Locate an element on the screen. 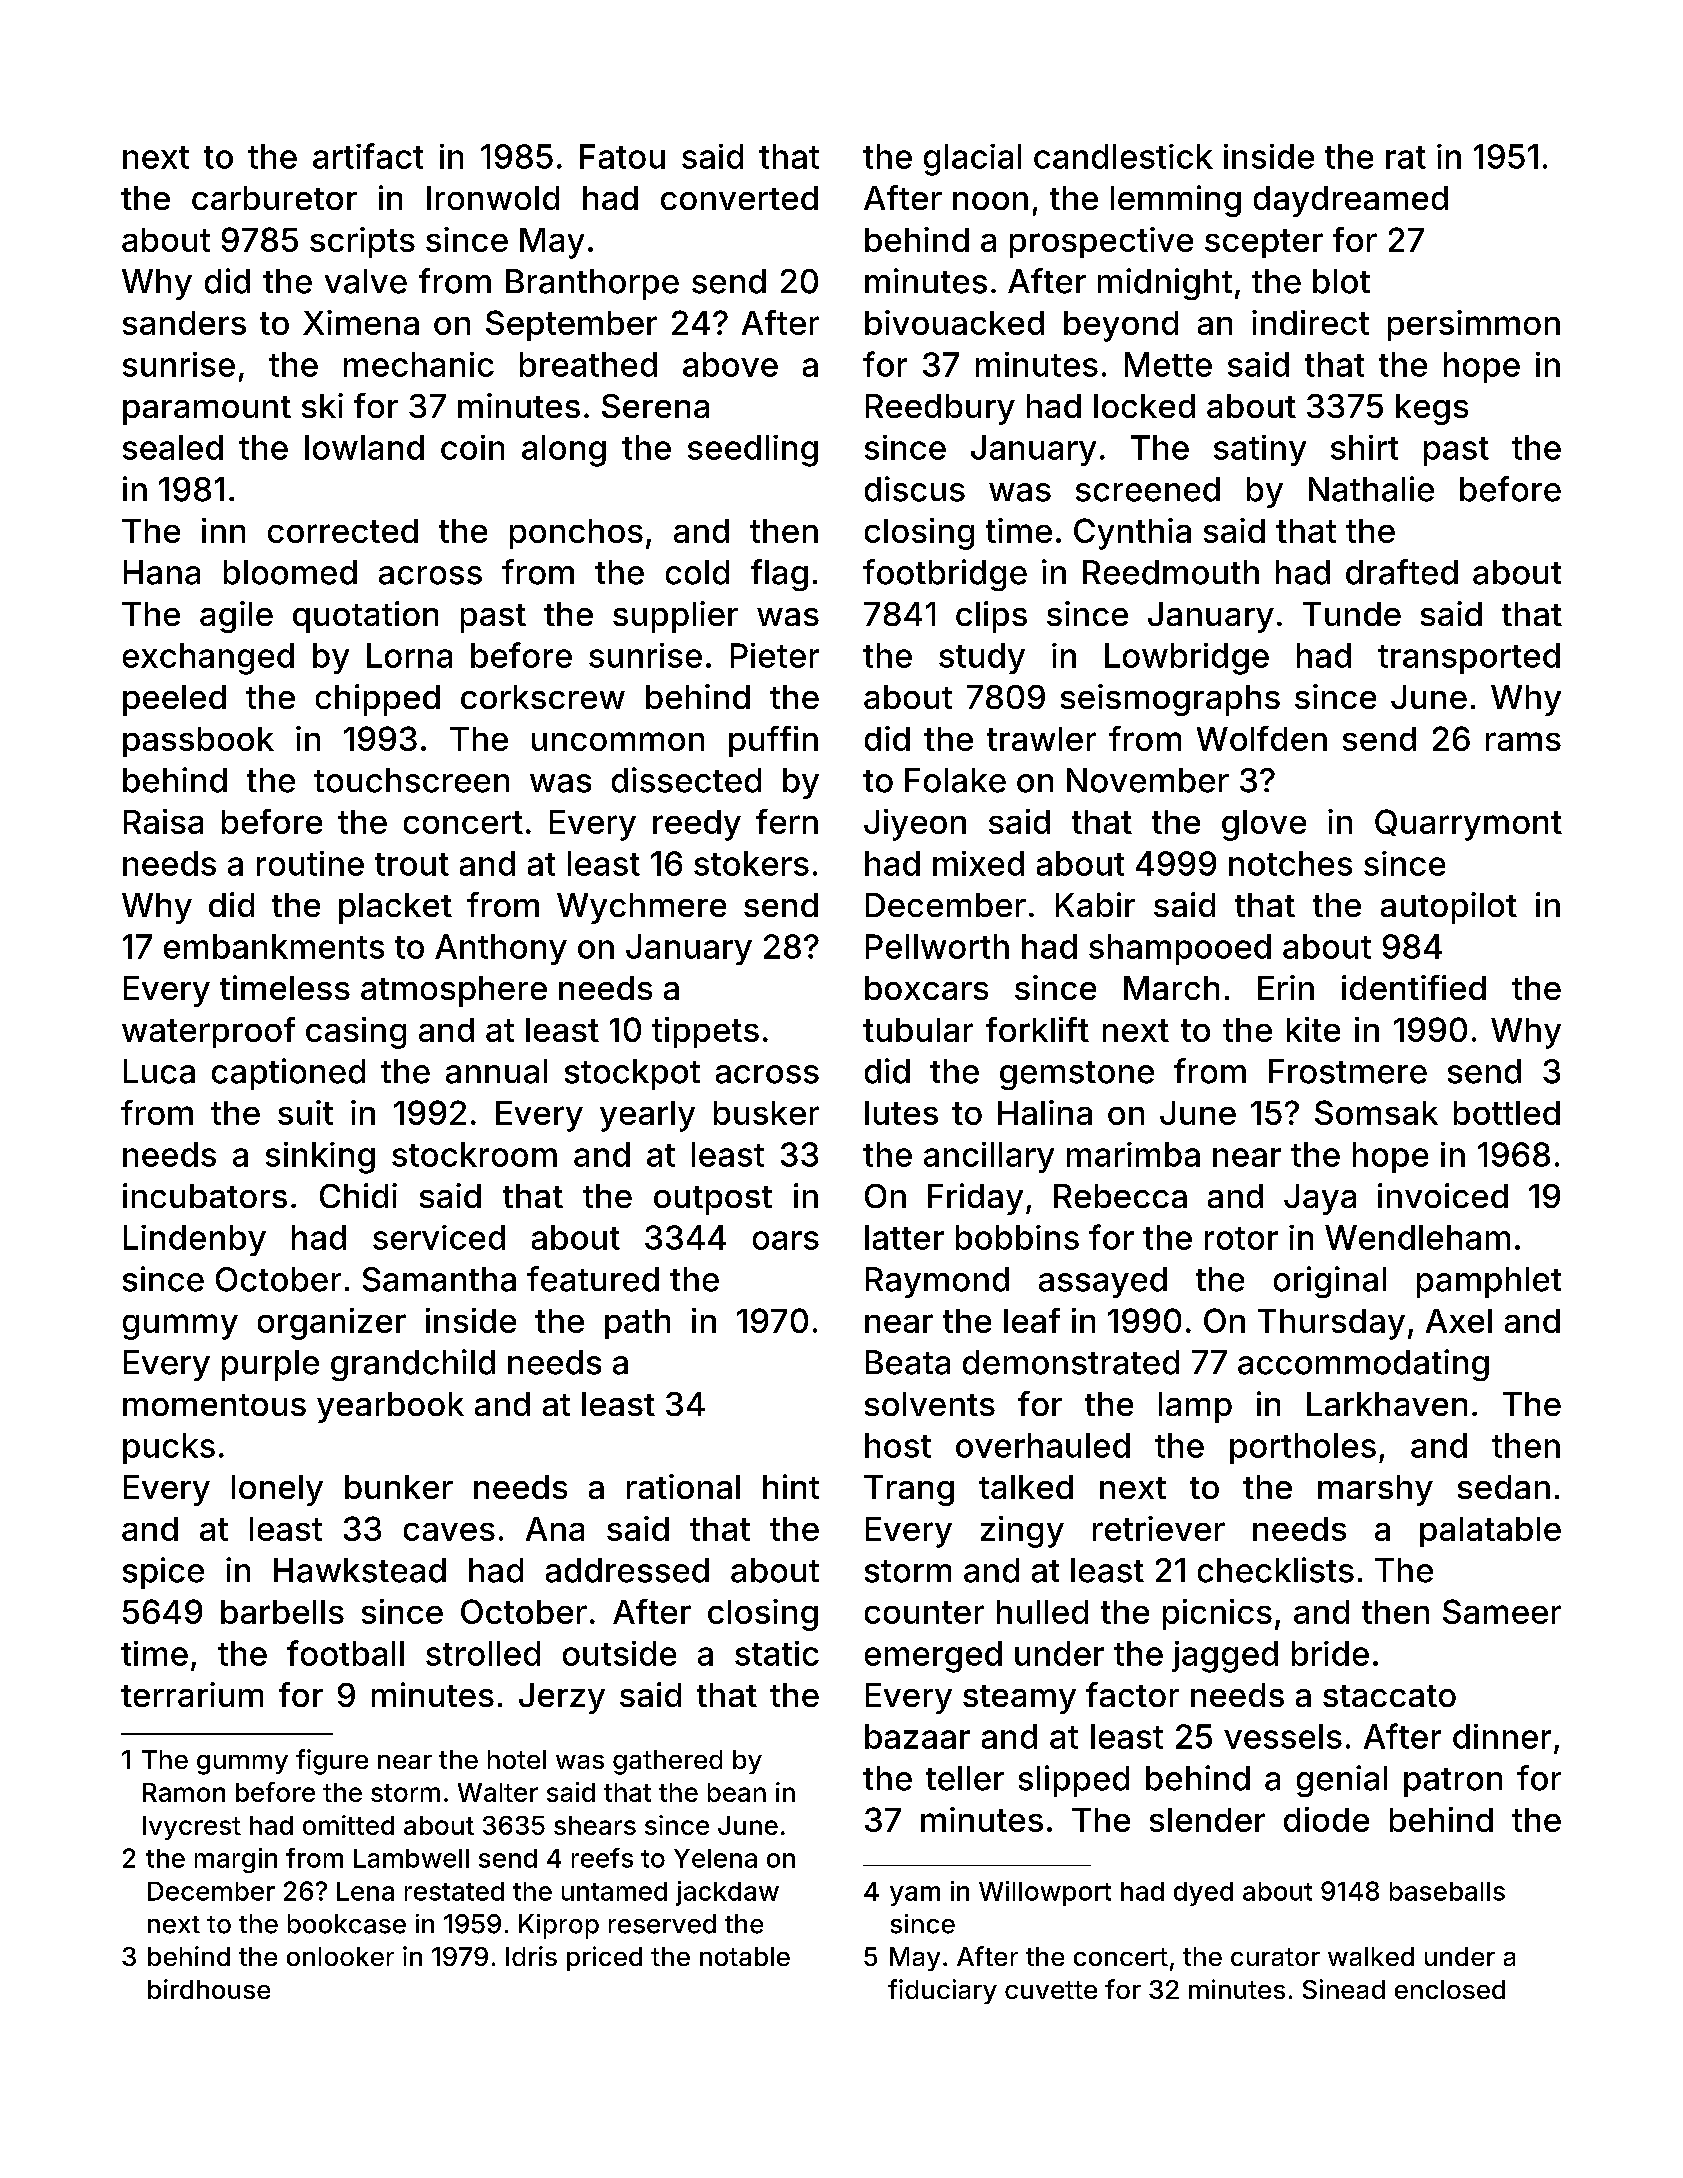 The image size is (1683, 2178). Fatou is located at coordinates (622, 156).
